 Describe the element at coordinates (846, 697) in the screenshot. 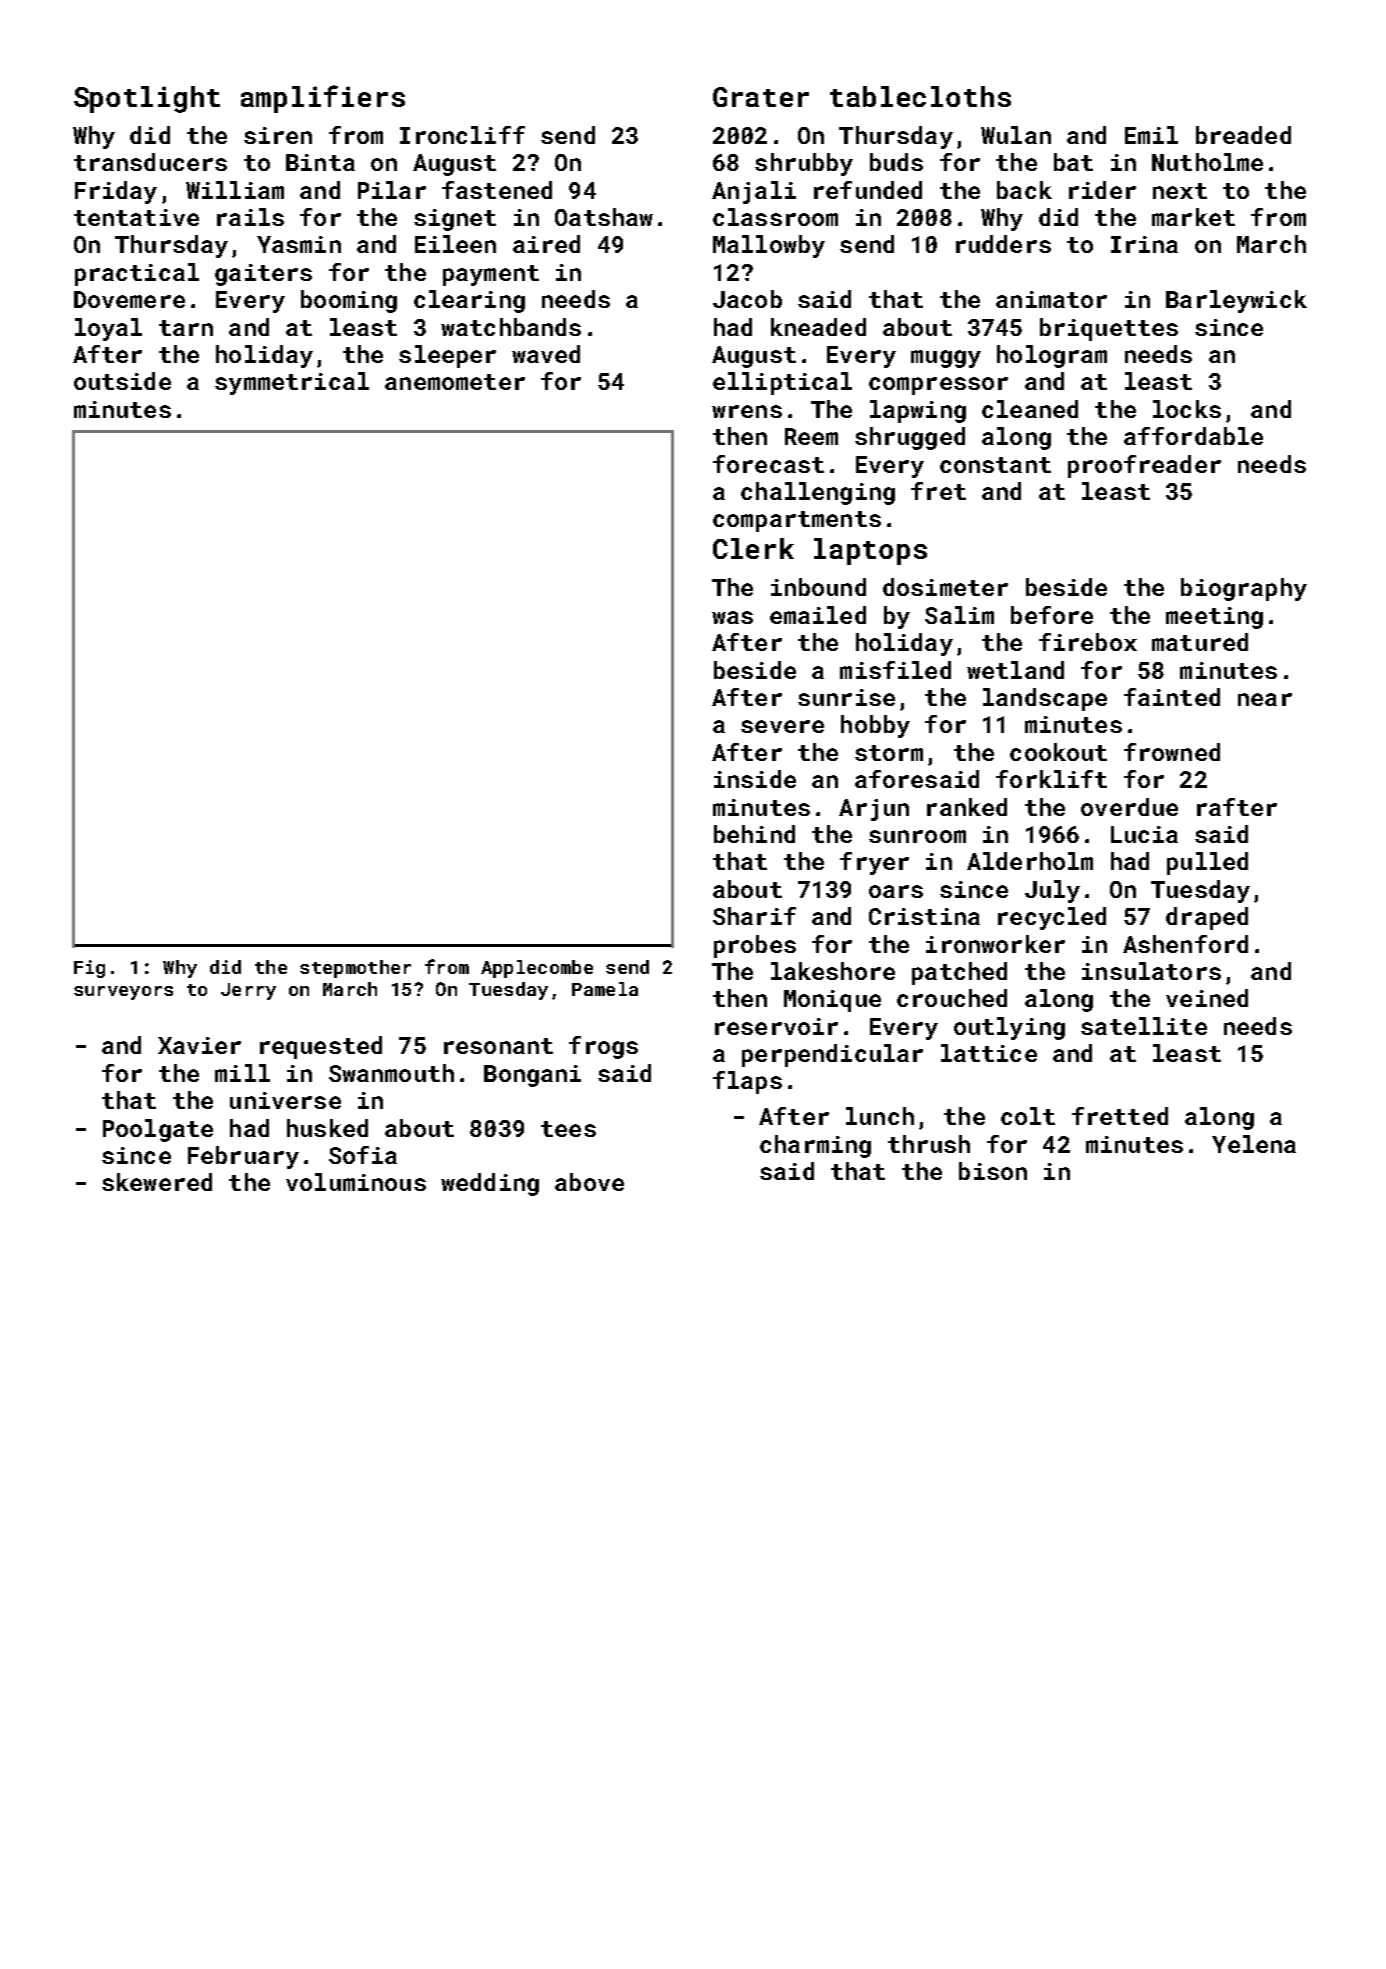

I see `sunrise` at that location.
